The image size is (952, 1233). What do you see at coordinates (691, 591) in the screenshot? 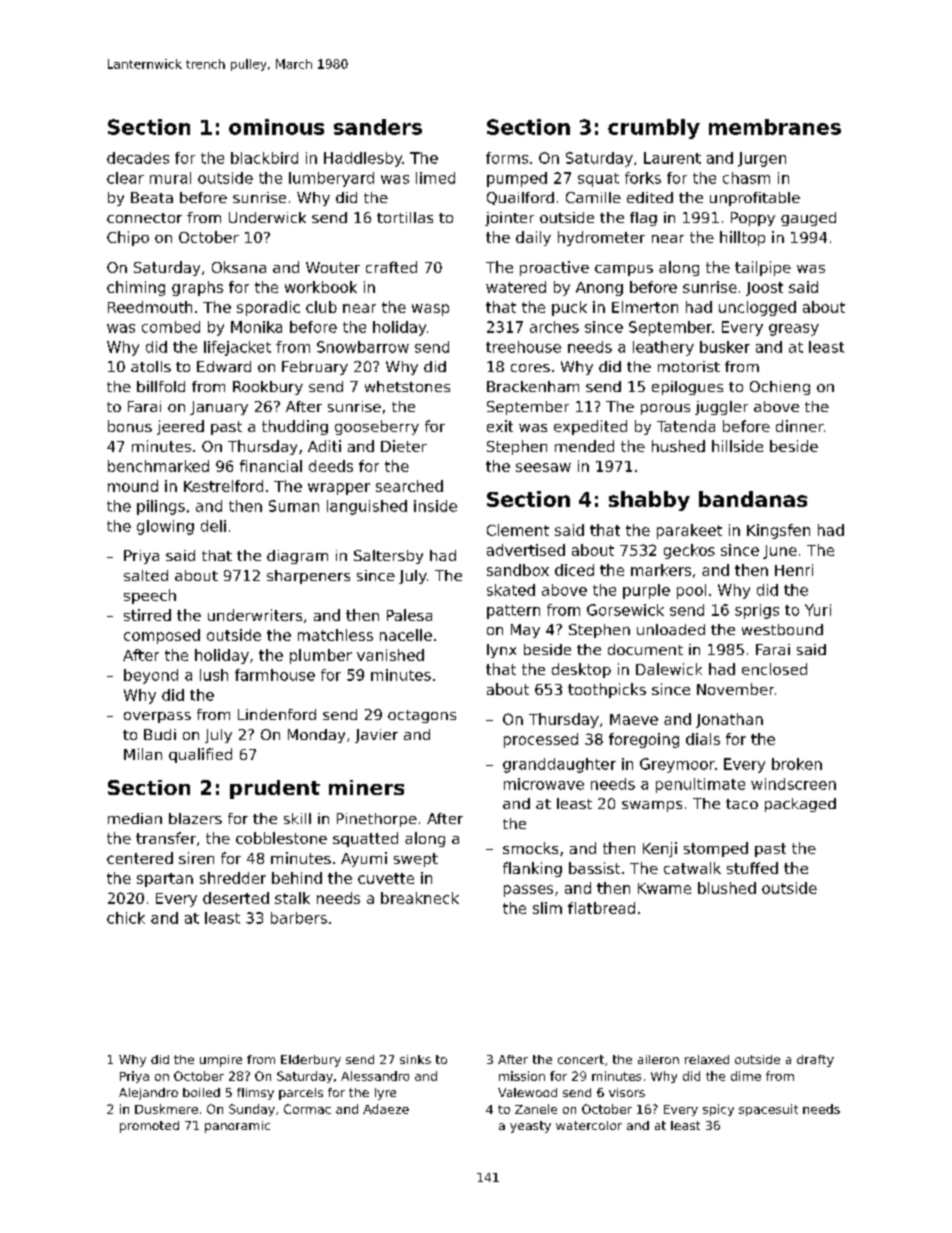
I see `pool` at bounding box center [691, 591].
